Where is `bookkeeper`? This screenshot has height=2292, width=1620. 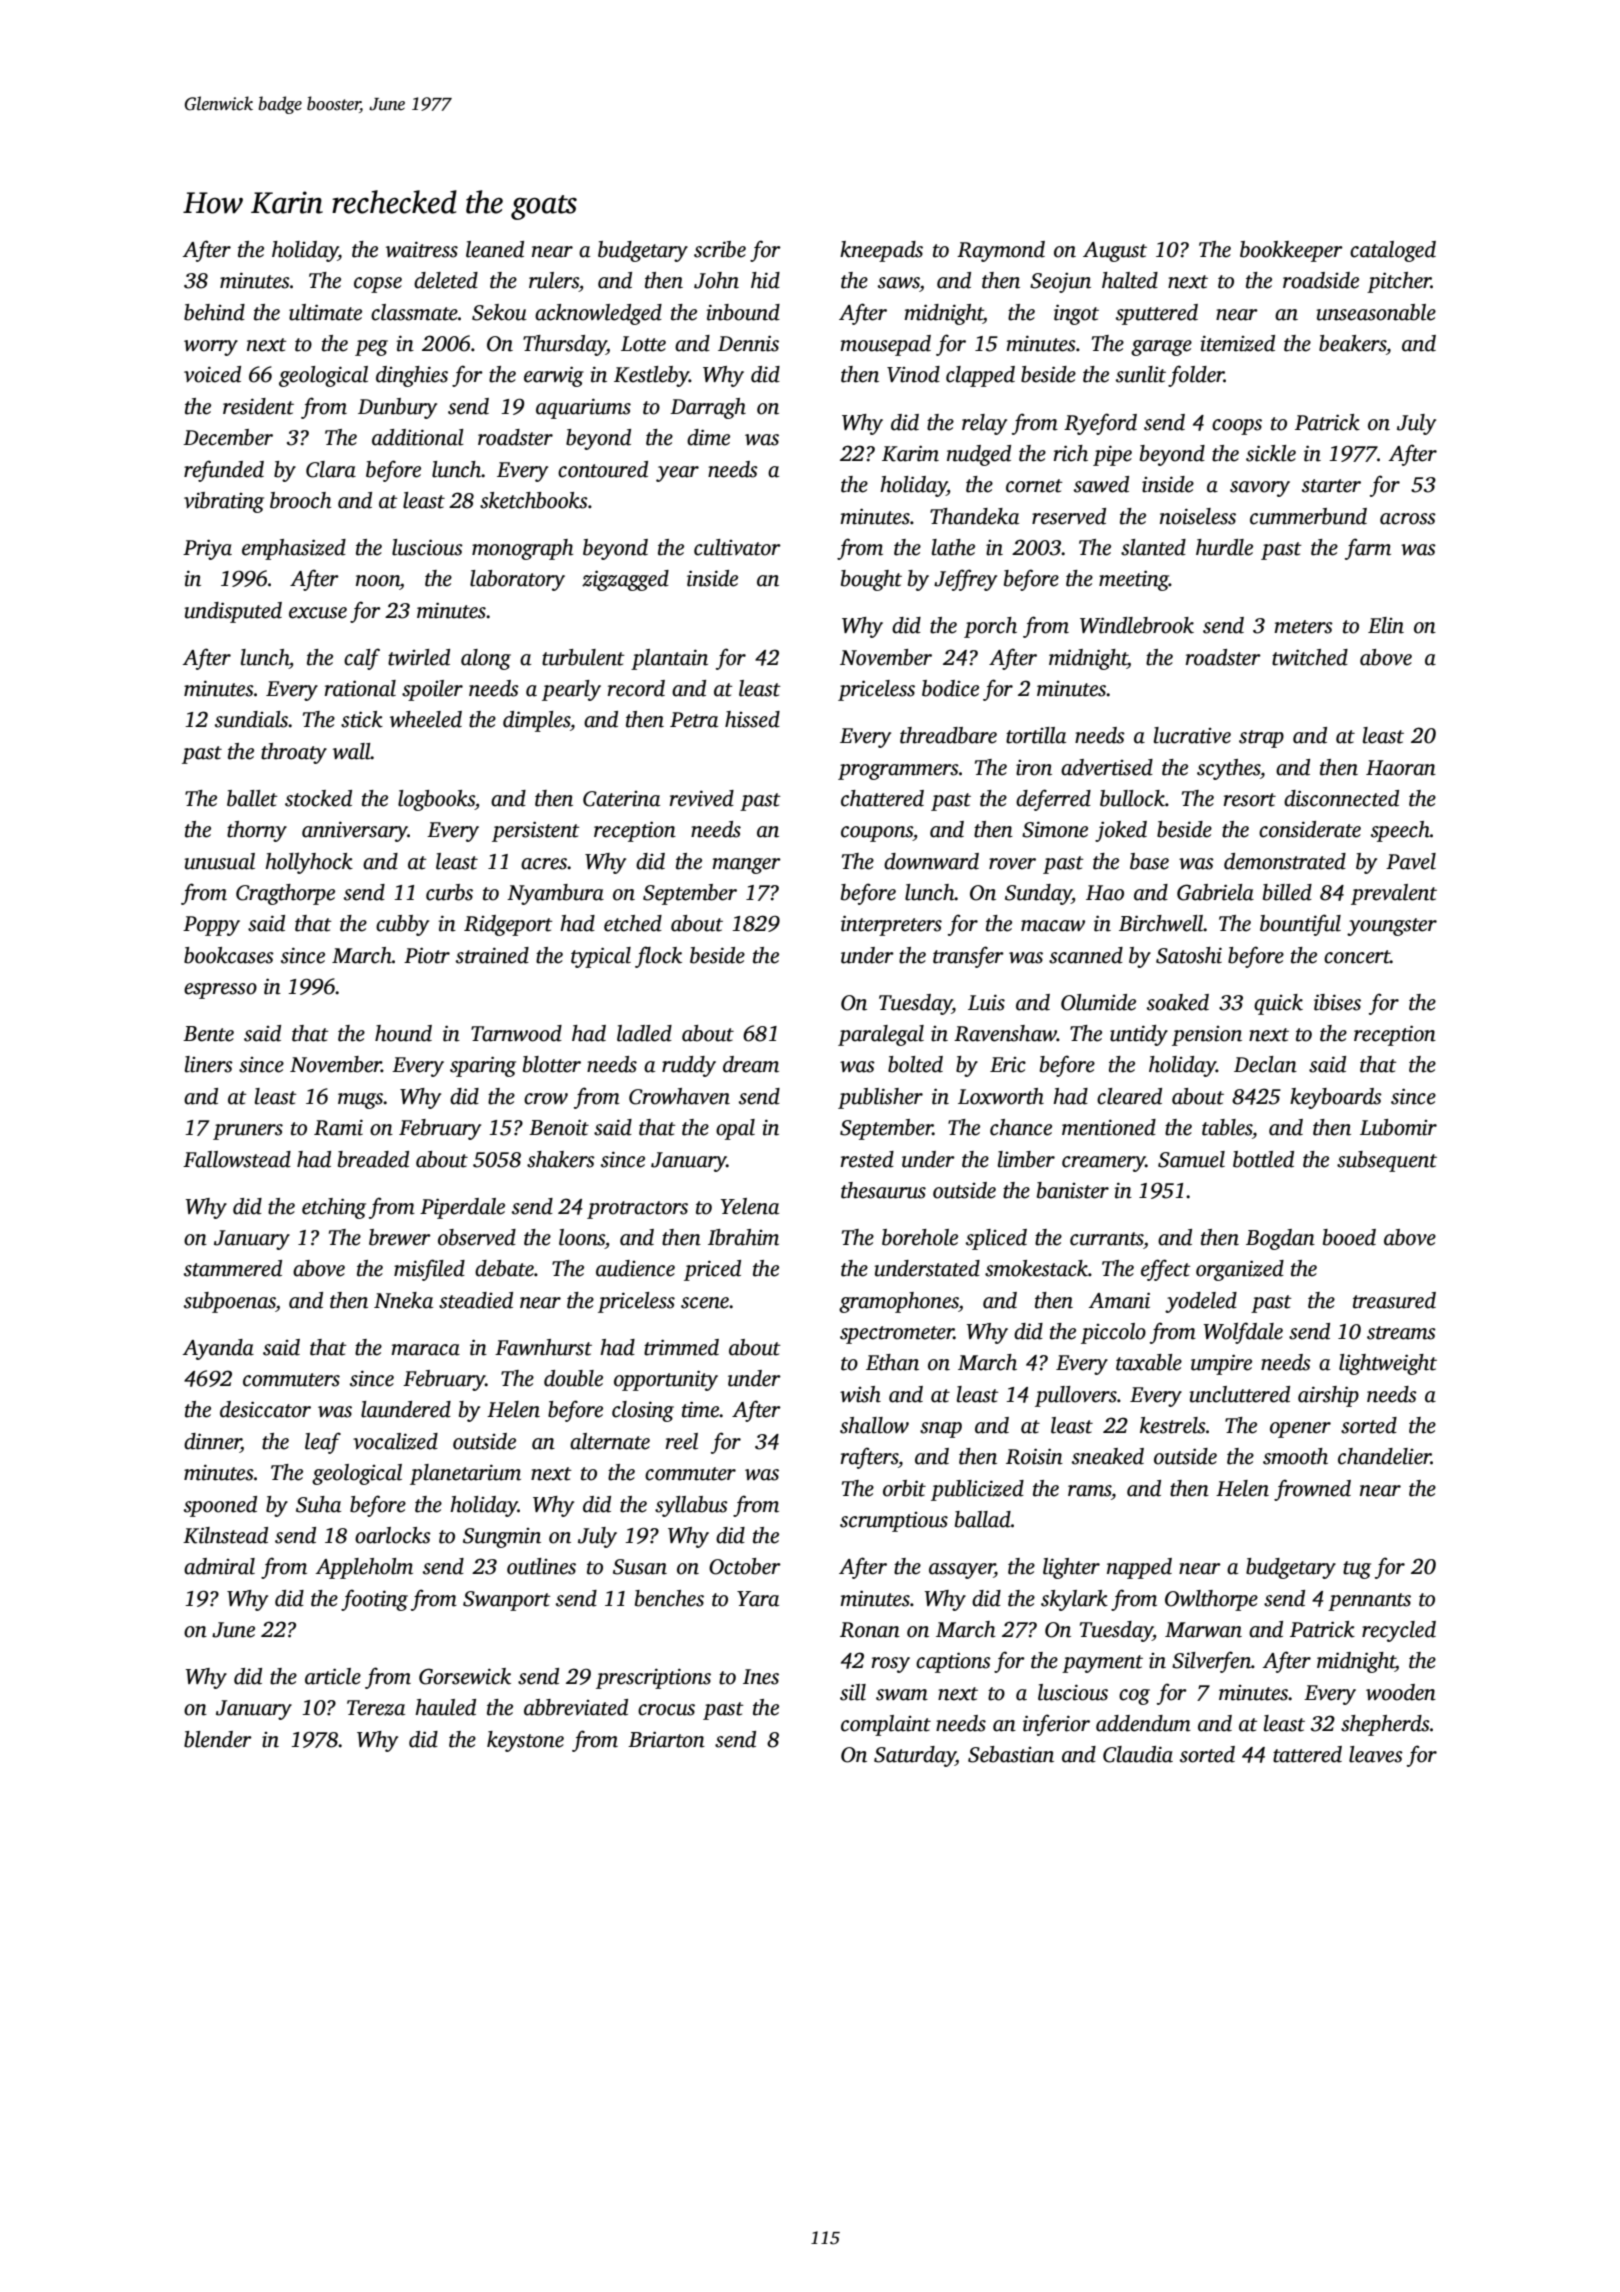 bookkeeper is located at coordinates (1291, 251).
